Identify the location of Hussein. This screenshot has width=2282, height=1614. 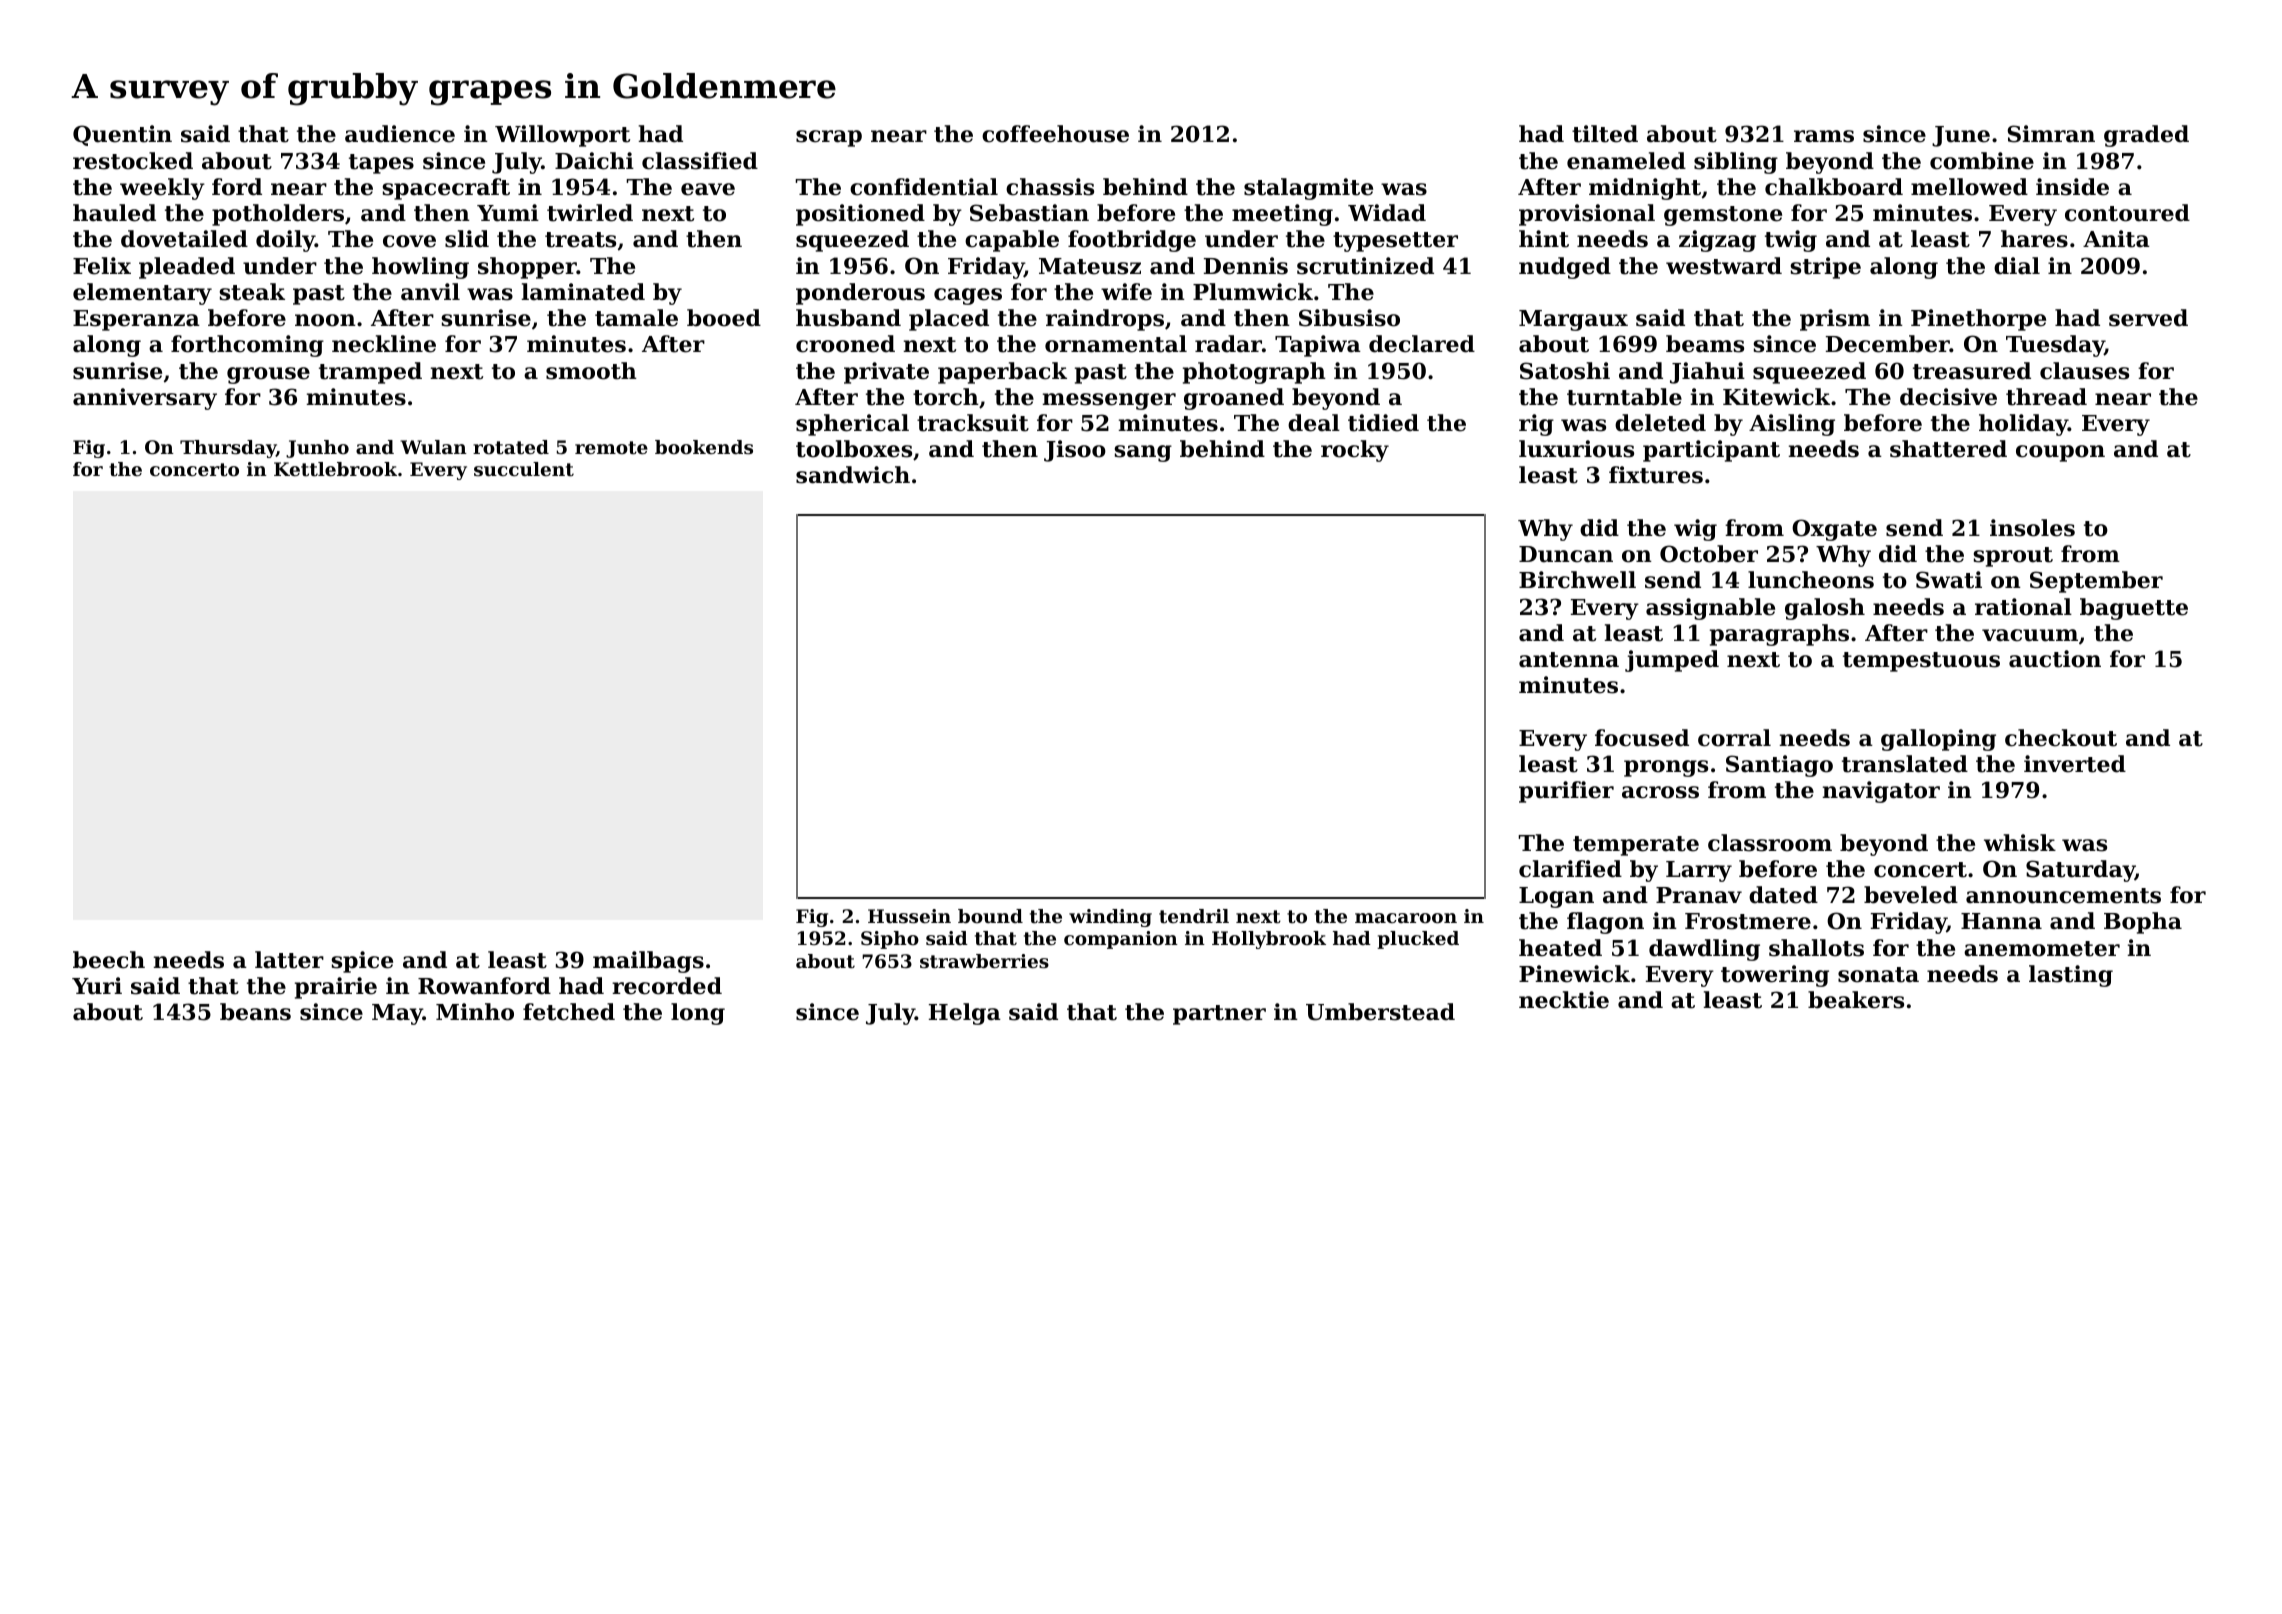
(909, 916).
